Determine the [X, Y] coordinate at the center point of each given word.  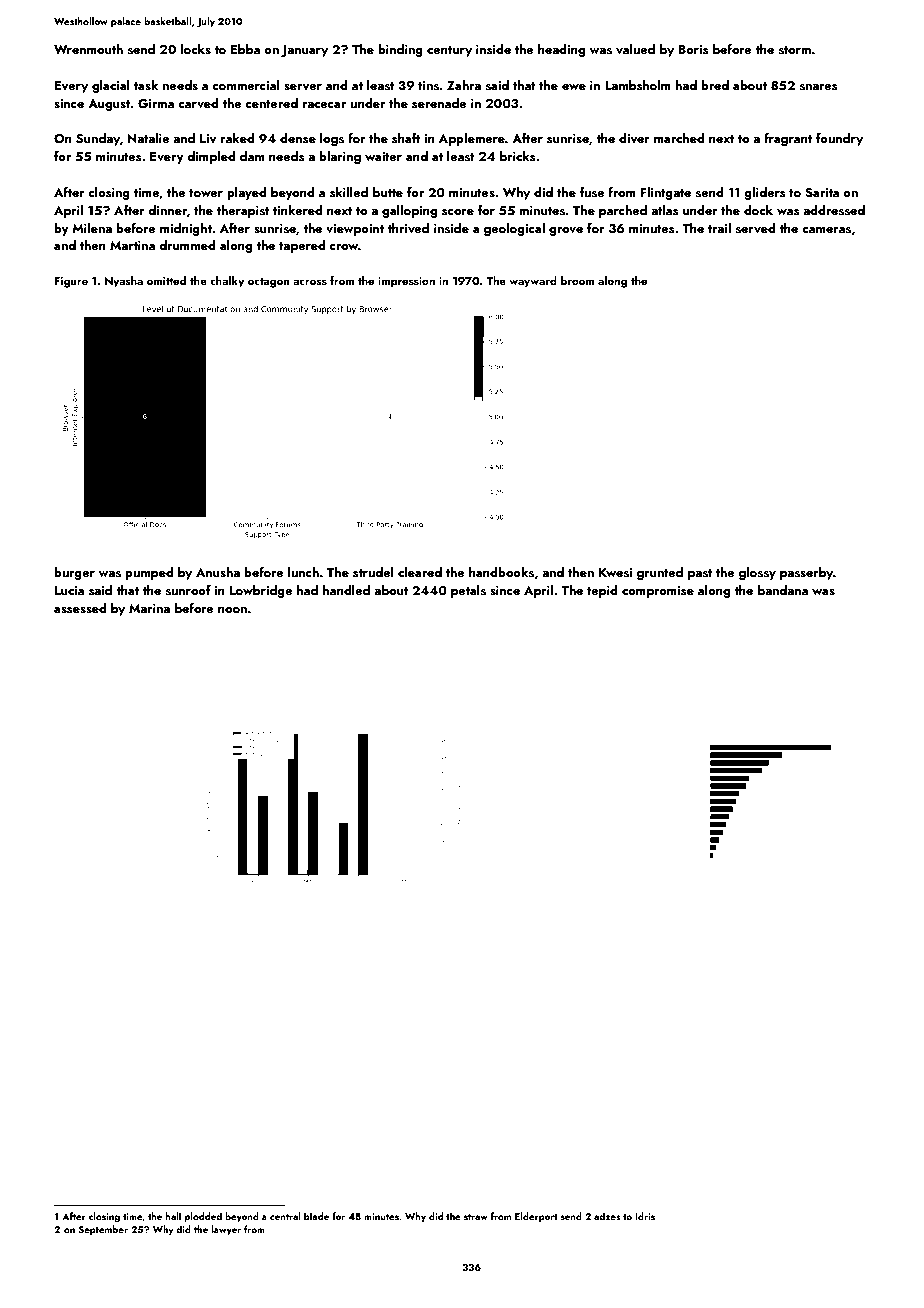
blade [316, 1216]
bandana [783, 590]
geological [514, 229]
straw [476, 1217]
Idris [645, 1216]
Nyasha [124, 282]
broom [577, 280]
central [285, 1216]
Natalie [149, 138]
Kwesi [615, 572]
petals [468, 591]
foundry [839, 139]
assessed [80, 608]
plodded [203, 1217]
